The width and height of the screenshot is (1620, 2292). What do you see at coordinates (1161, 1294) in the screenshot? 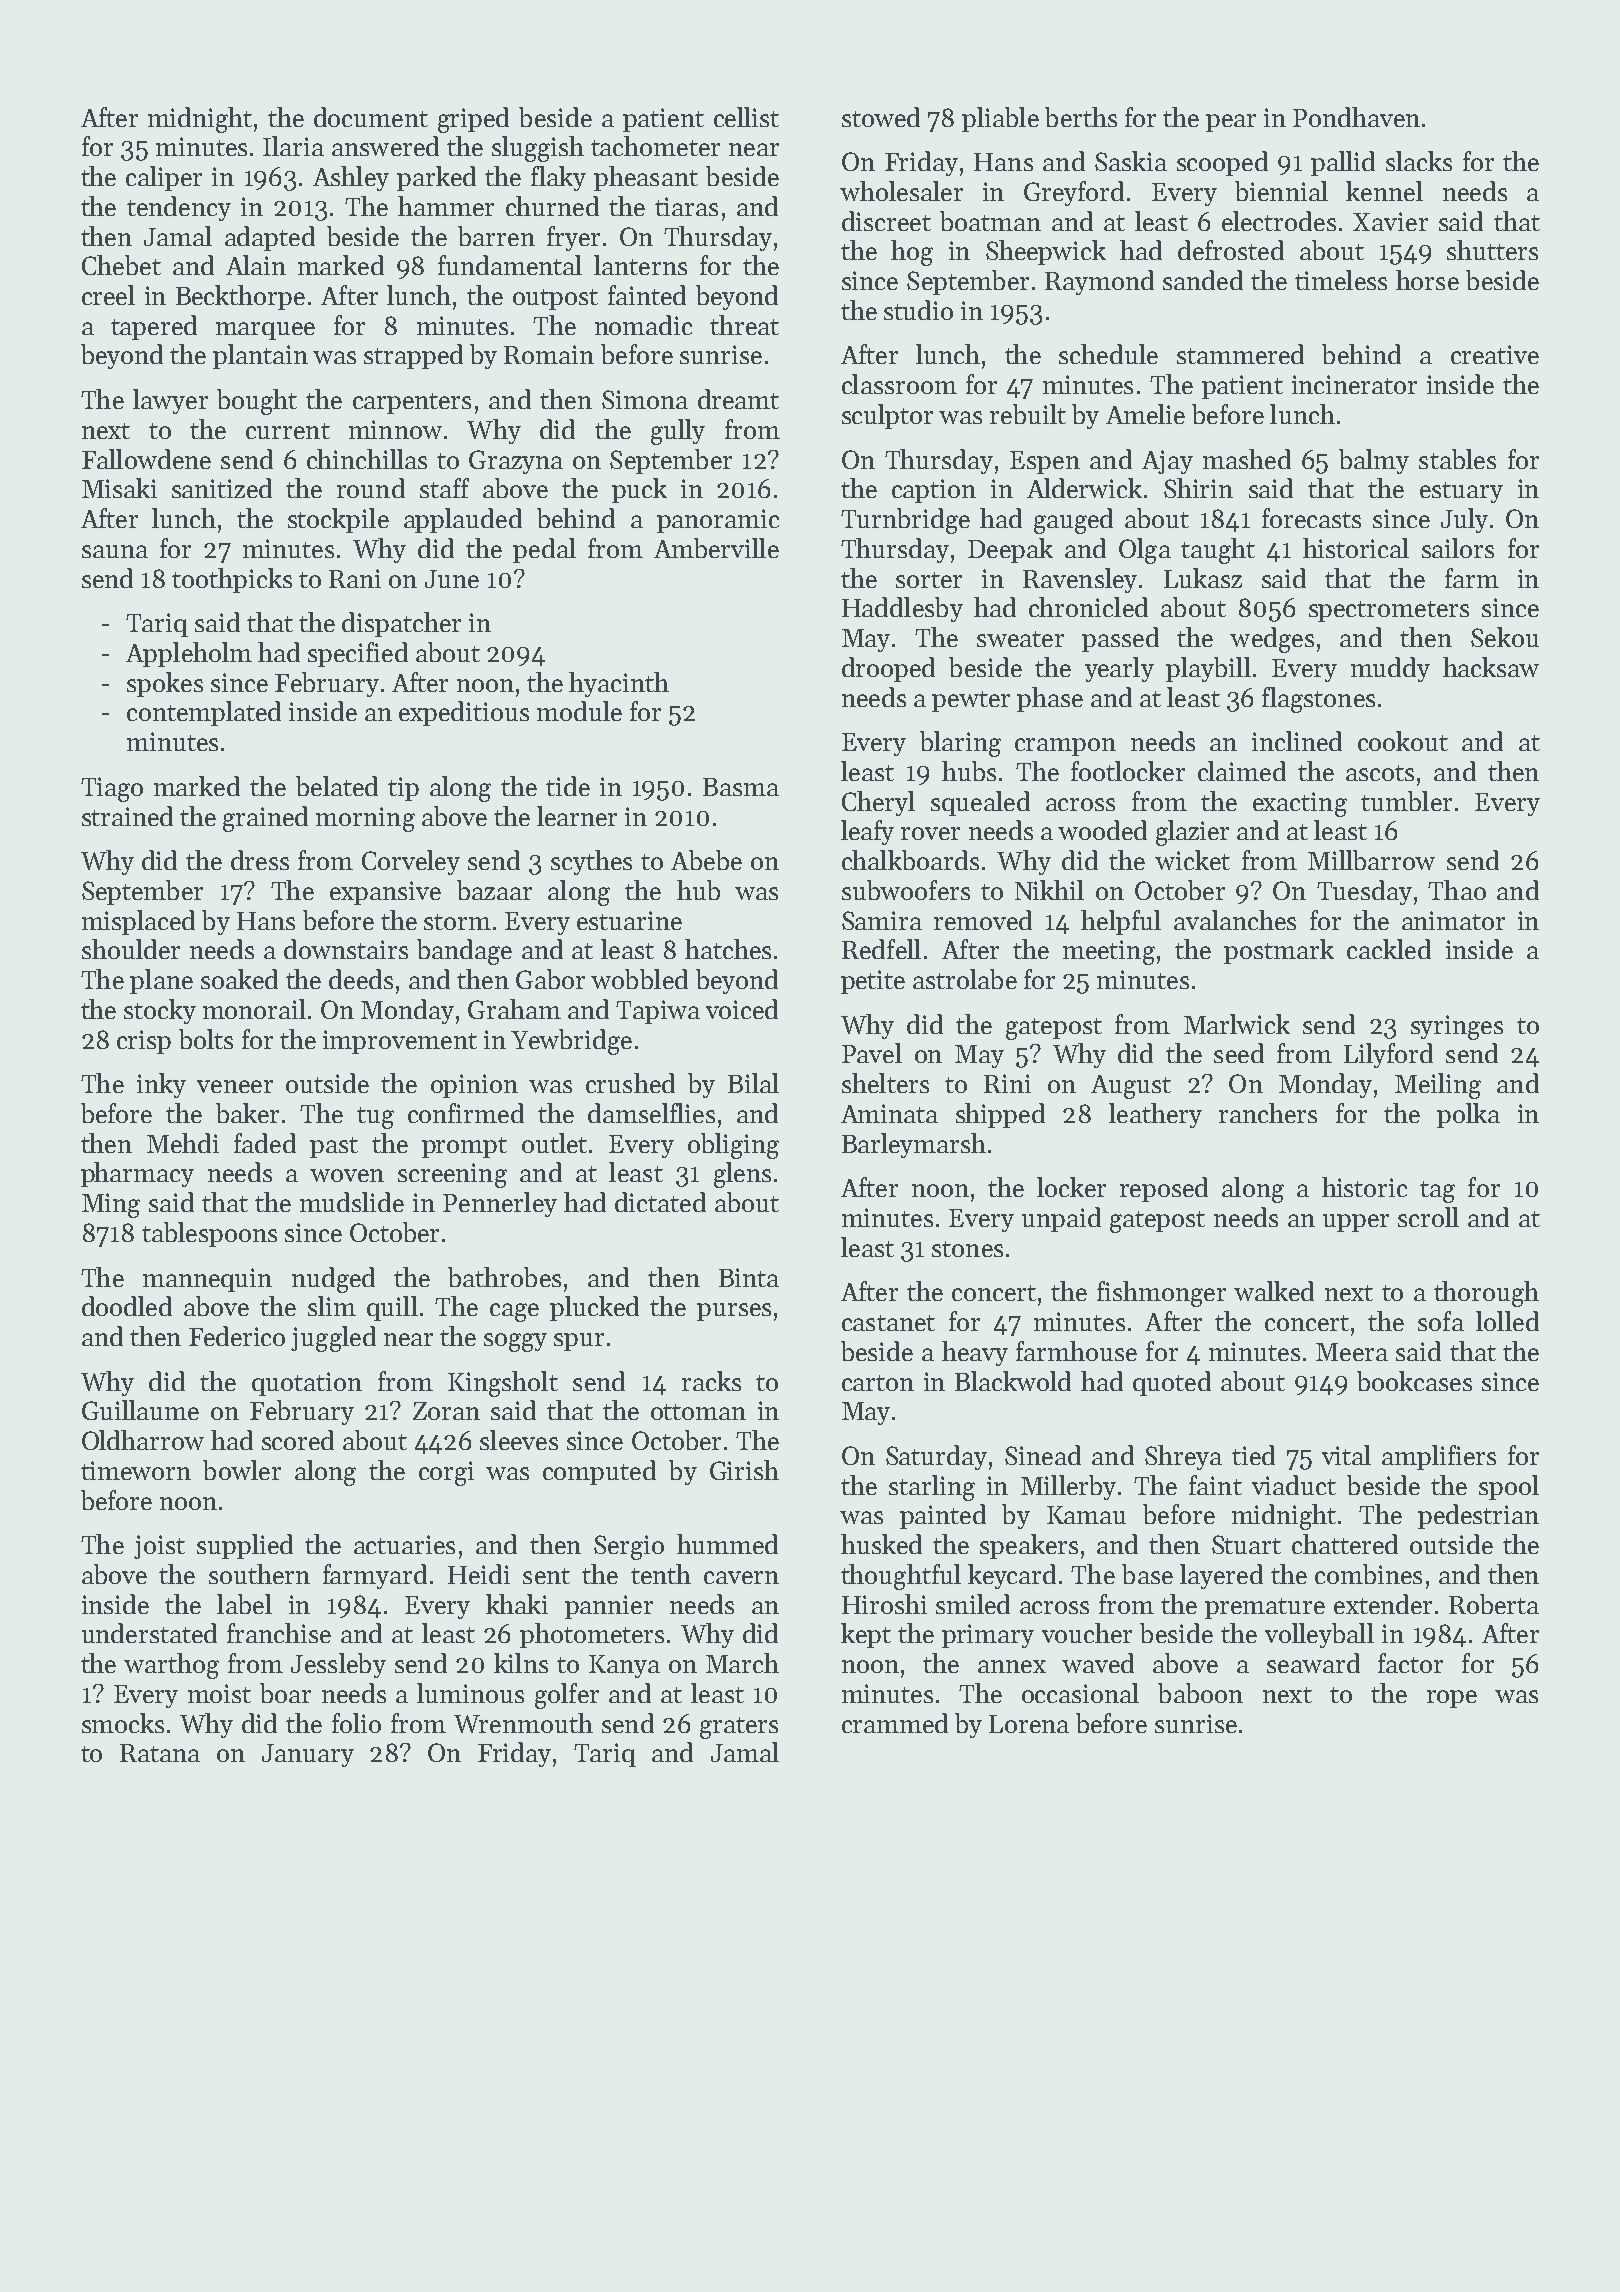
I see `fishmonger` at bounding box center [1161, 1294].
